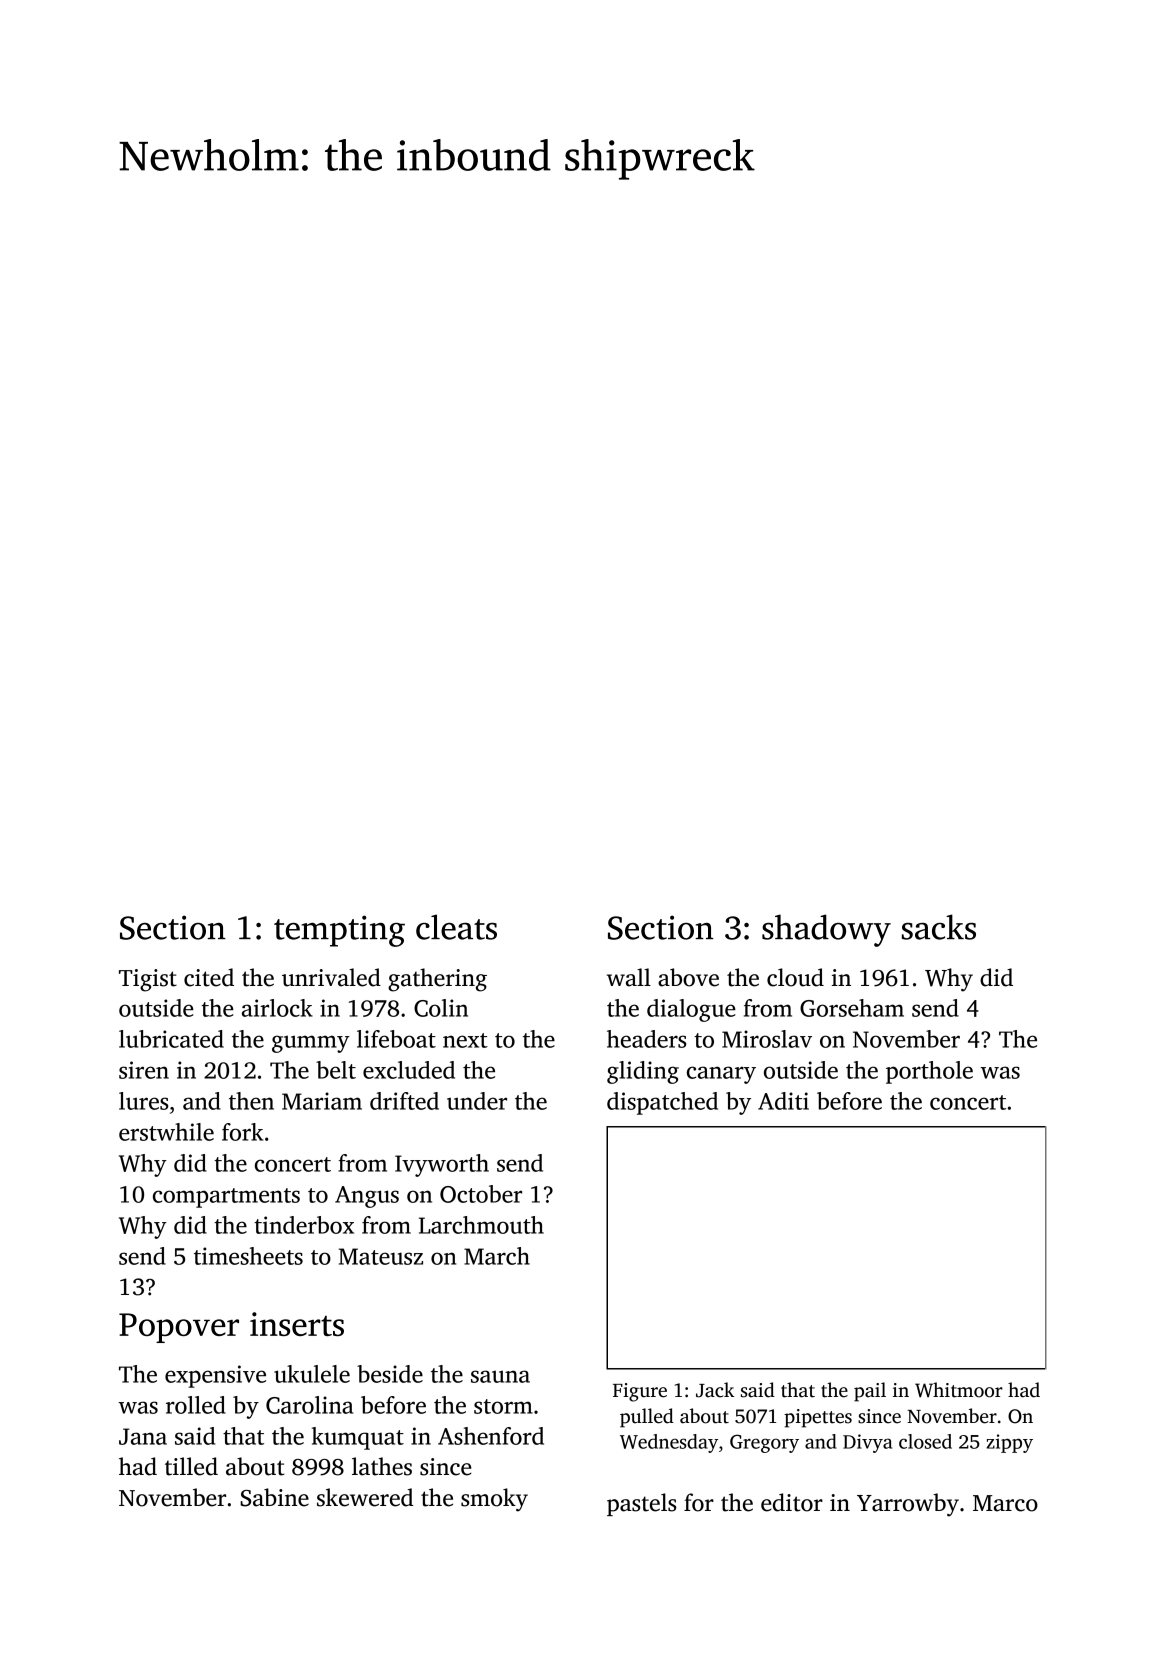  I want to click on smoky, so click(494, 1500).
